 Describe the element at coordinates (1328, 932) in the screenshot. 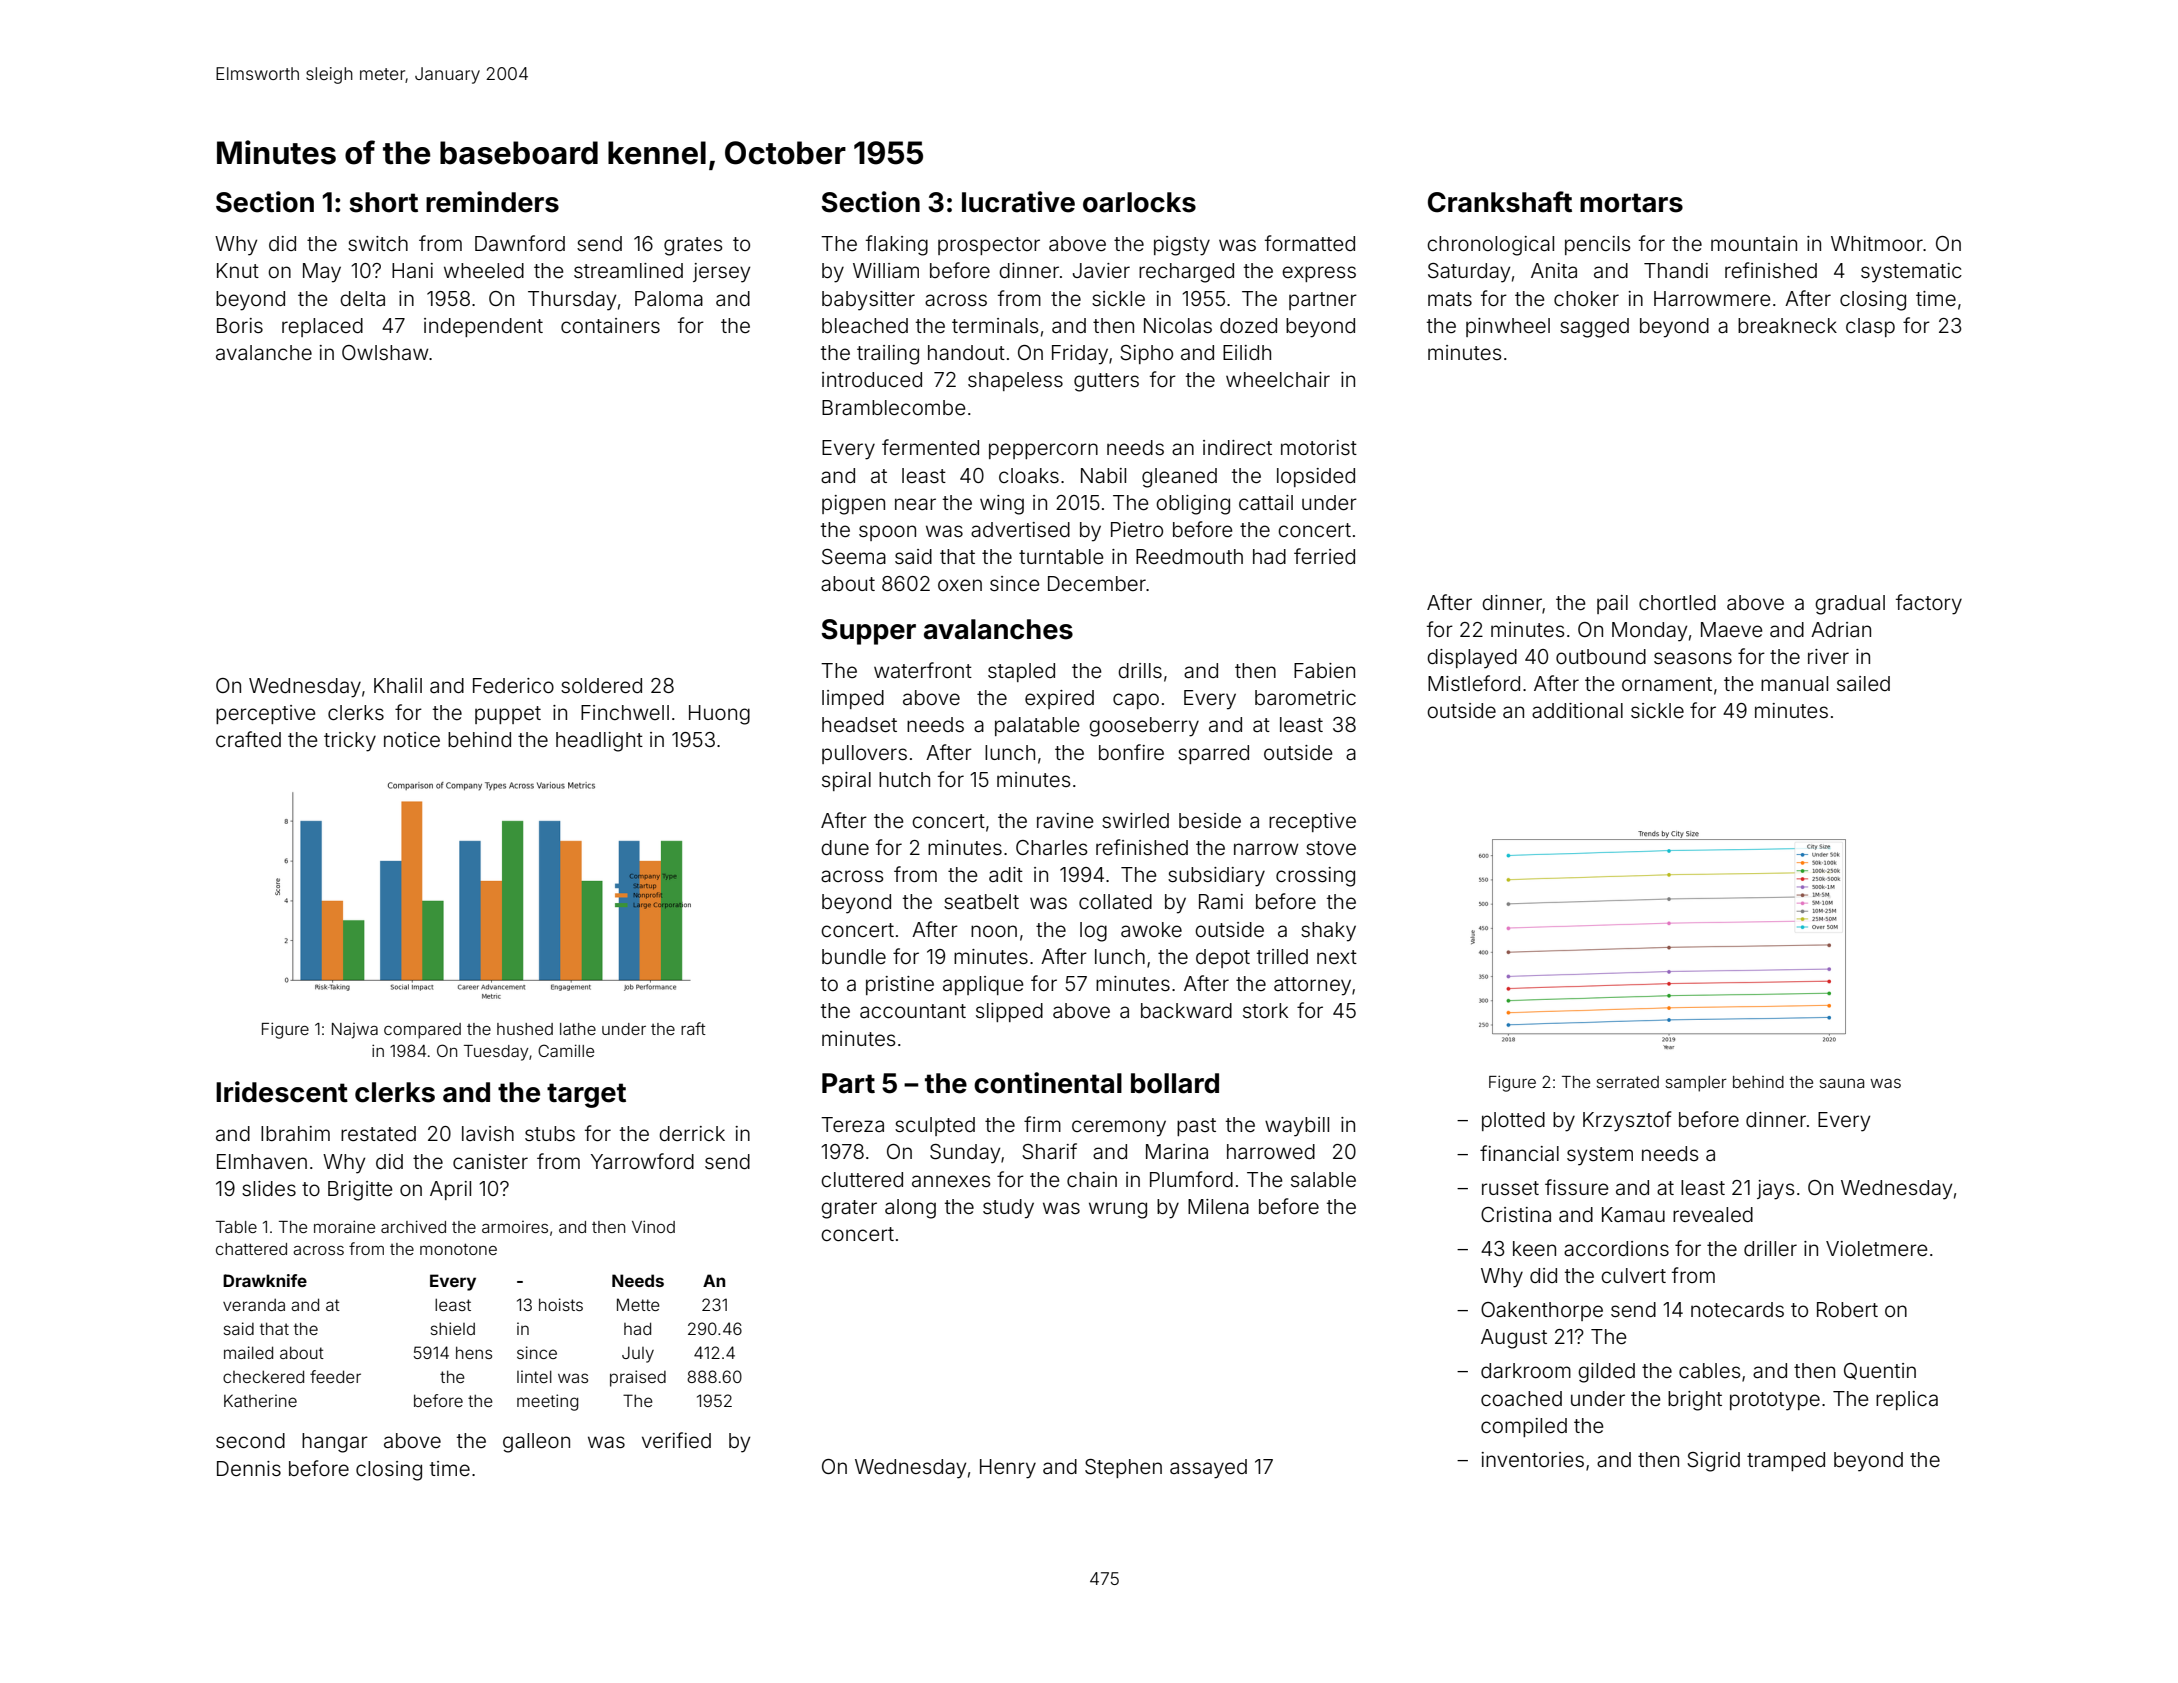

I see `shaky` at that location.
